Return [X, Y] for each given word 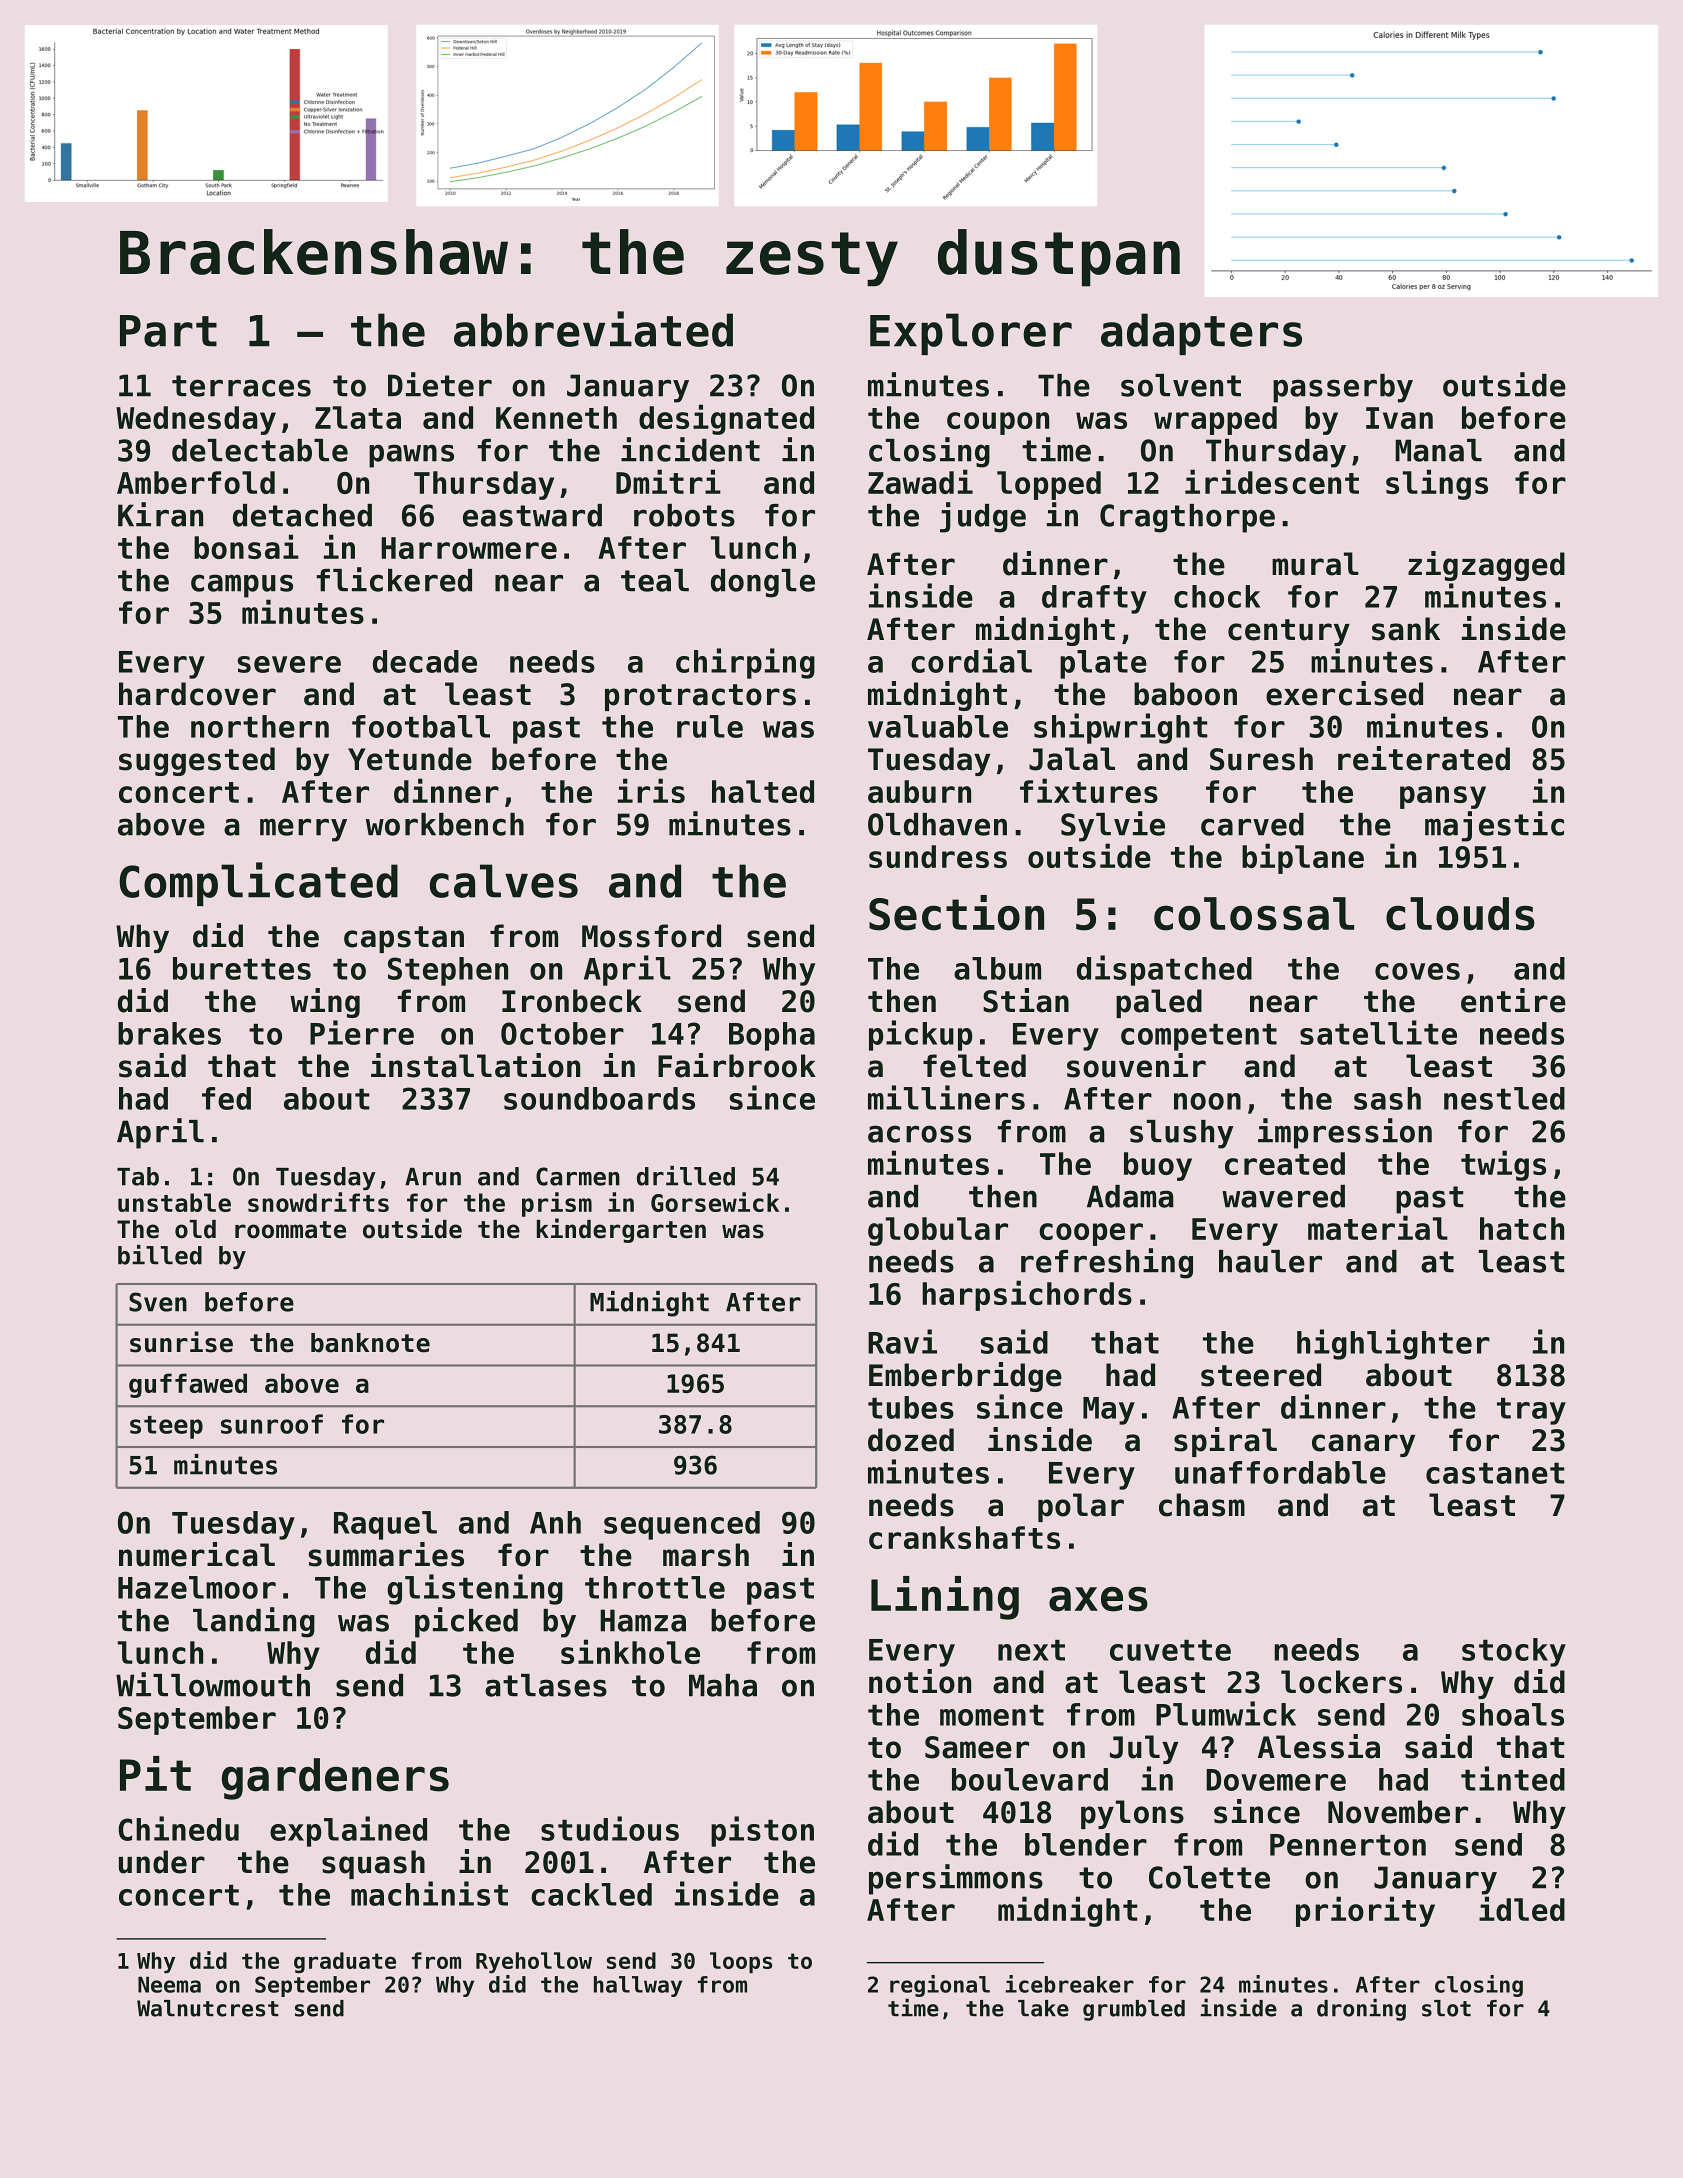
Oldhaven [937, 824]
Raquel [385, 1525]
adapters [1201, 334]
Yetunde [410, 759]
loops [741, 1962]
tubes [911, 1407]
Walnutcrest [208, 2008]
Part [168, 331]
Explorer [971, 334]
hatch [1522, 1228]
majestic [1494, 826]
